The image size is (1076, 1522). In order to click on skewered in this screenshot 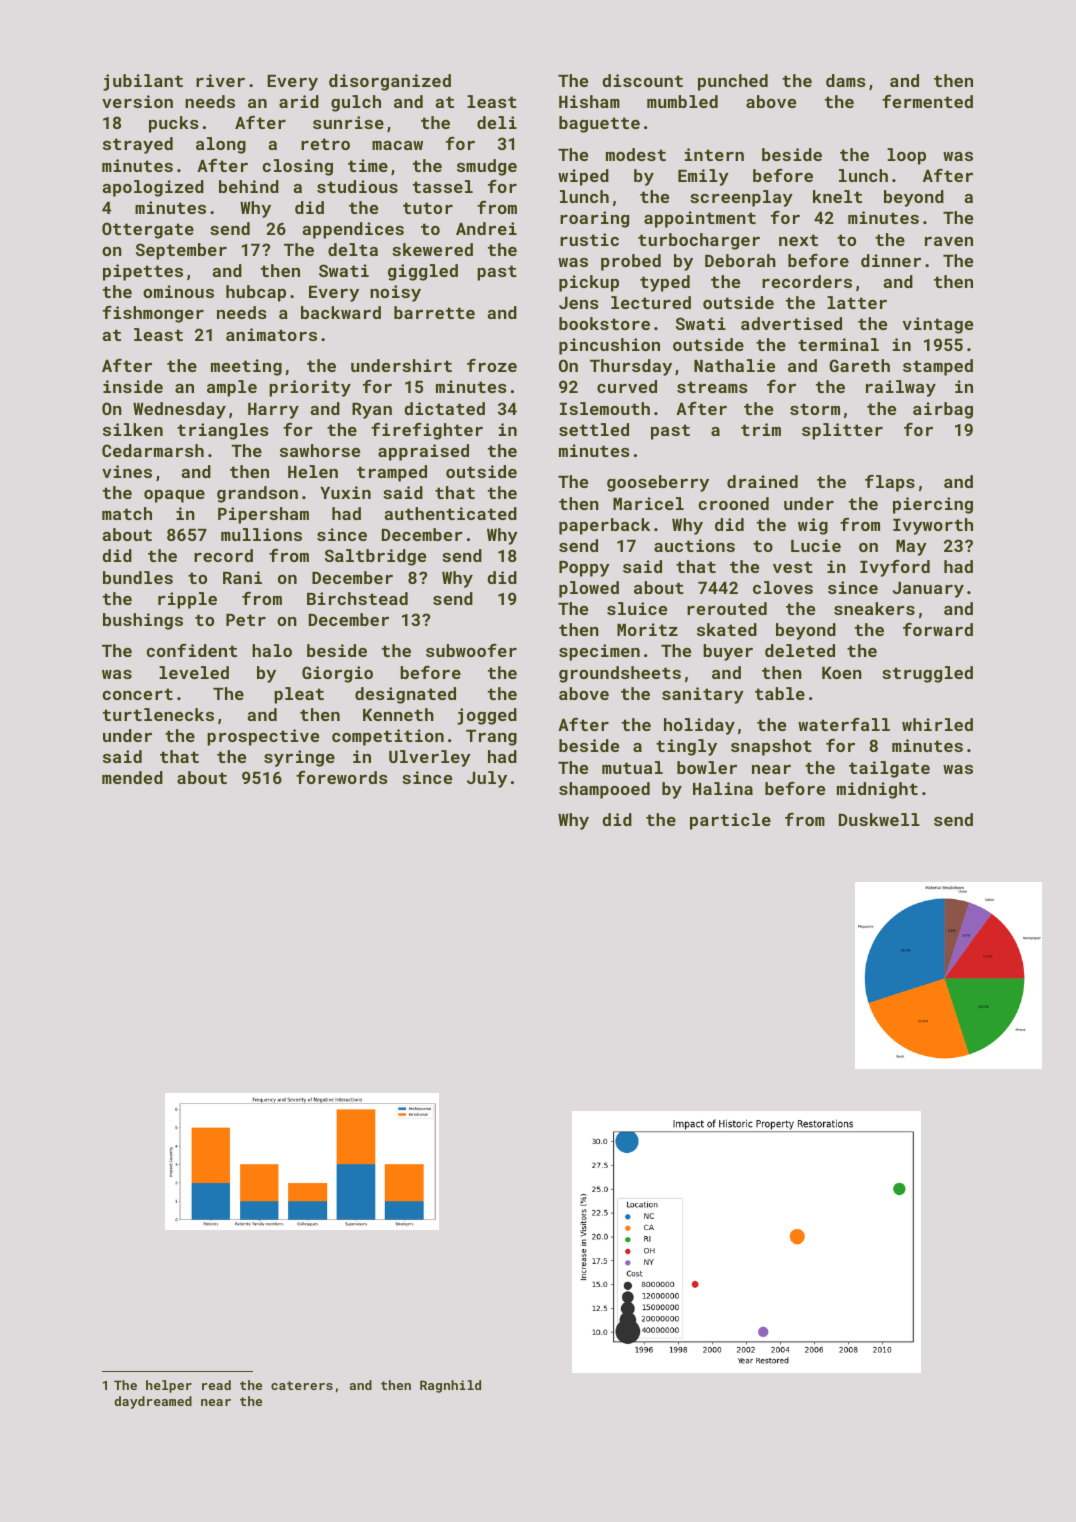, I will do `click(432, 249)`.
